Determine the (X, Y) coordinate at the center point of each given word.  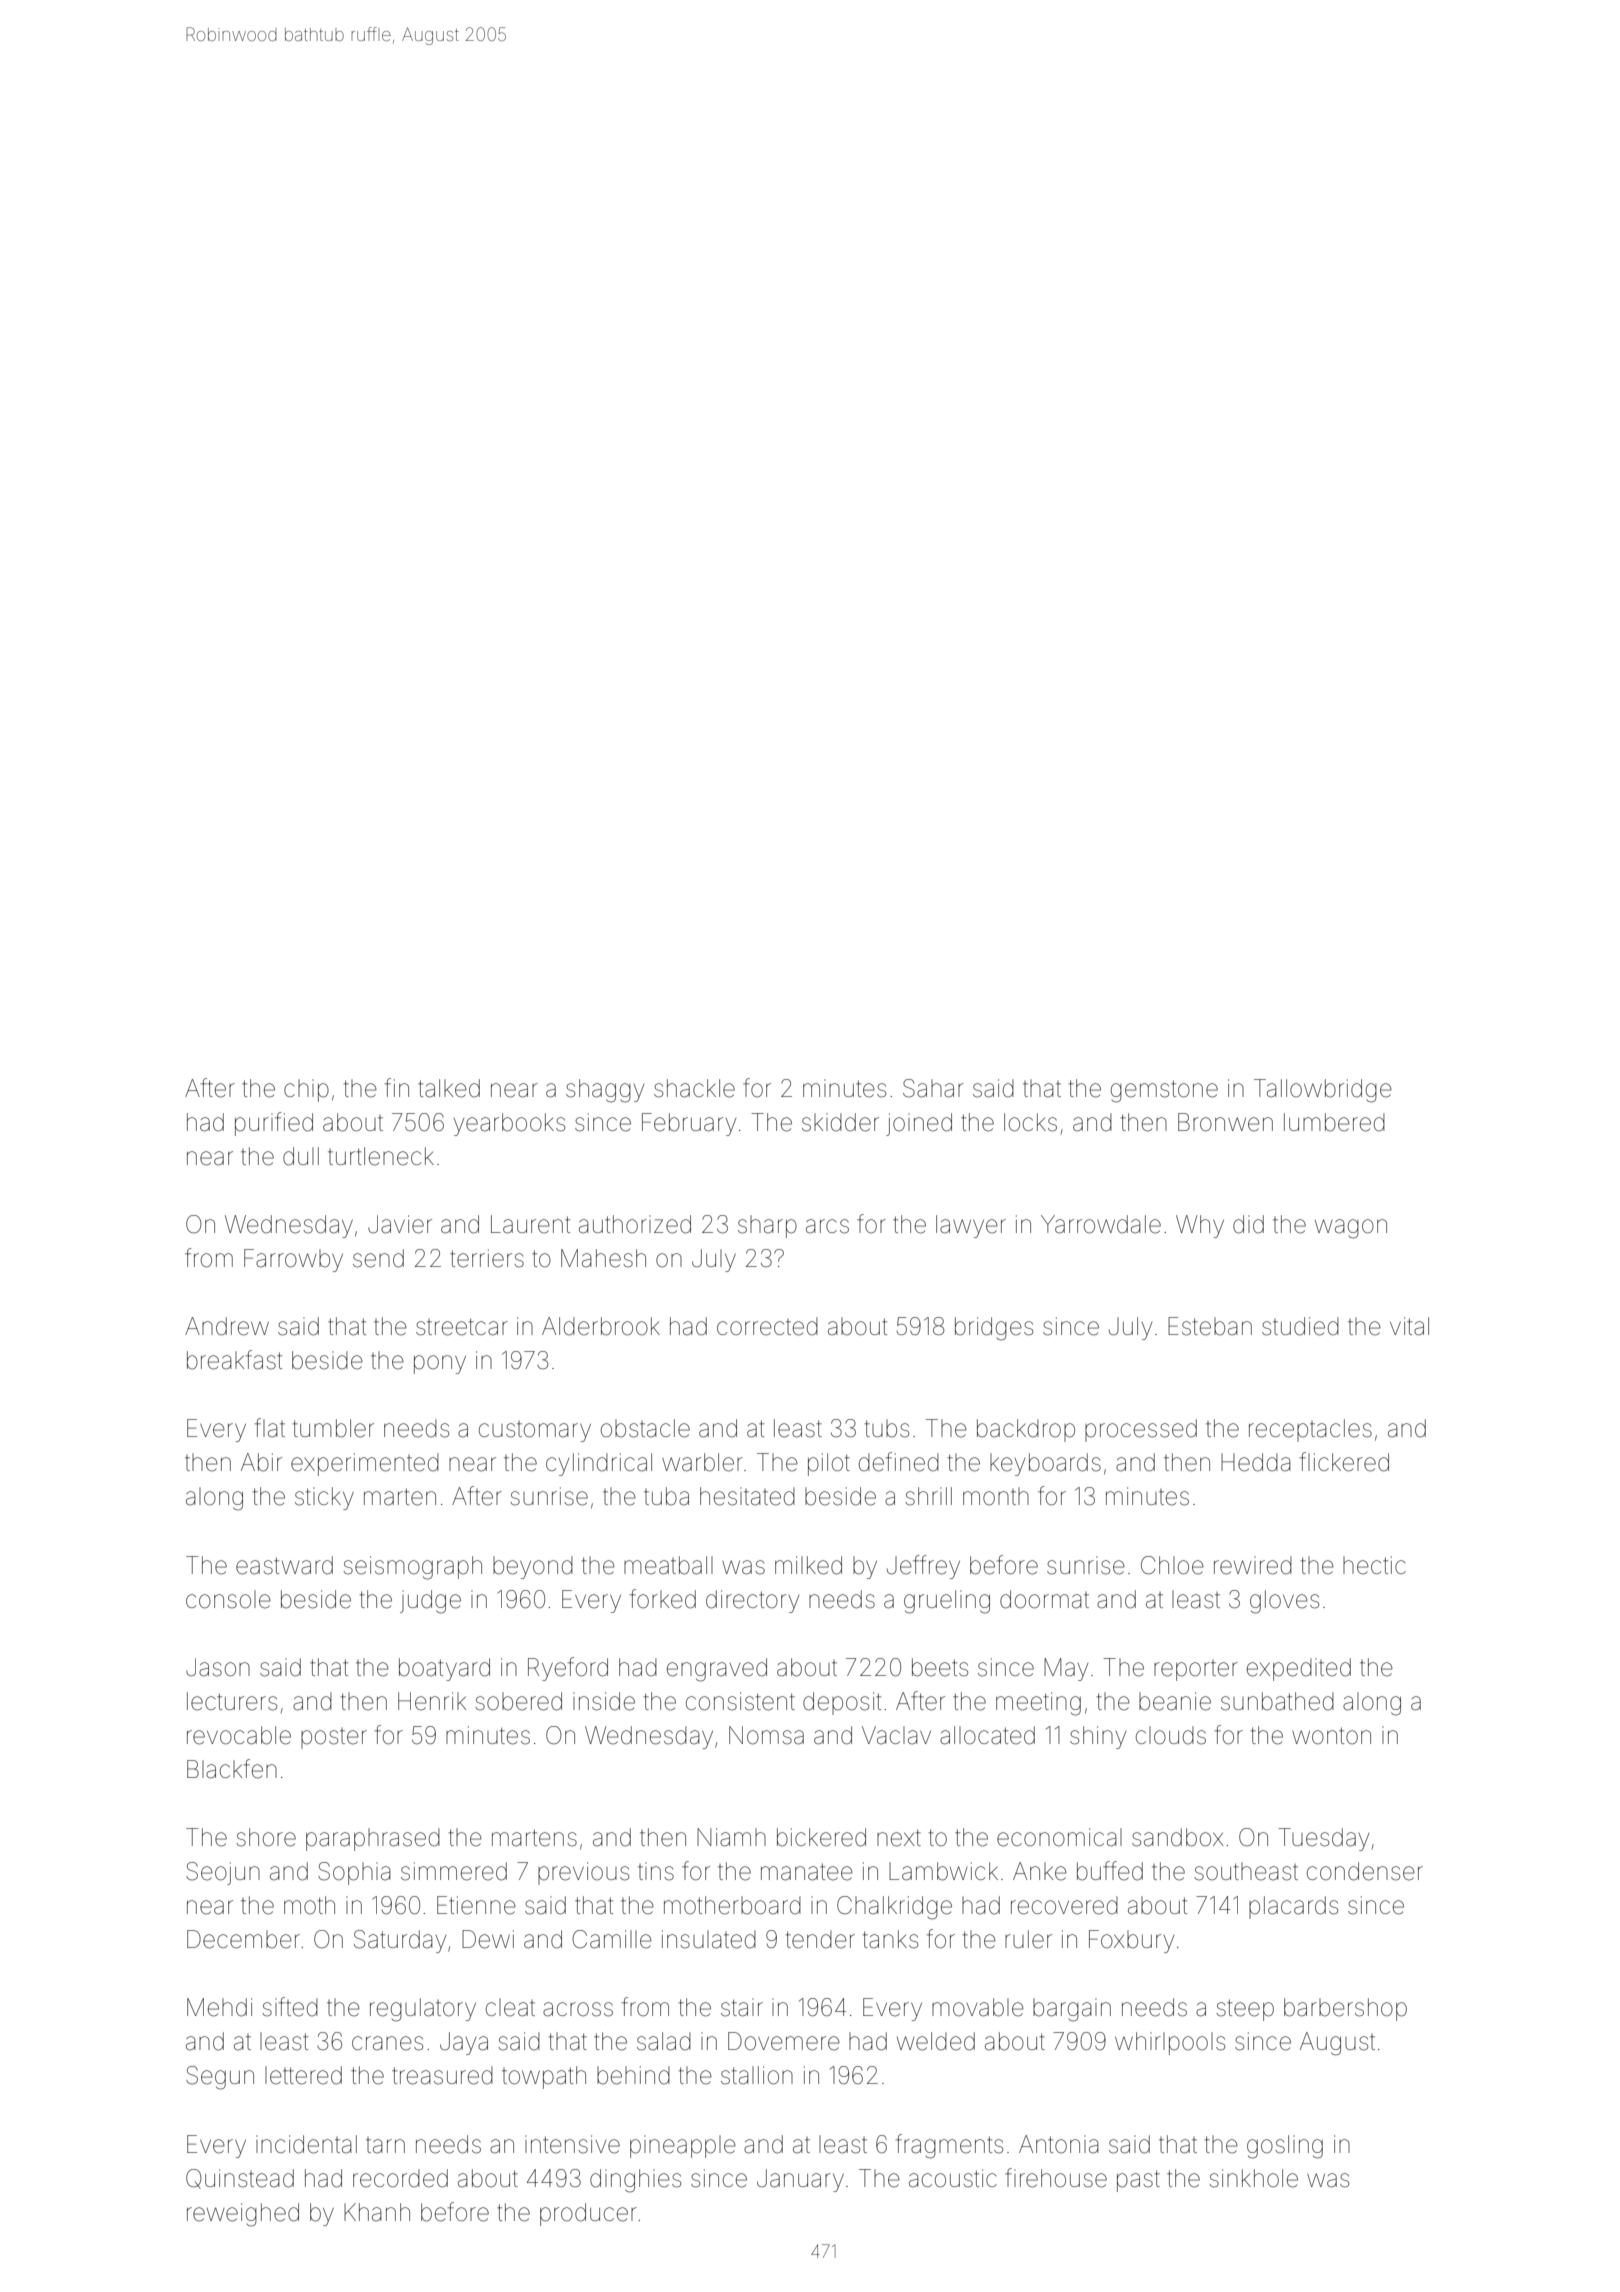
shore (266, 1837)
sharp (767, 1226)
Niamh (731, 1837)
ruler (1028, 1939)
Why (1200, 1226)
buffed (1110, 1871)
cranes (387, 2043)
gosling (1285, 2147)
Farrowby (293, 1260)
